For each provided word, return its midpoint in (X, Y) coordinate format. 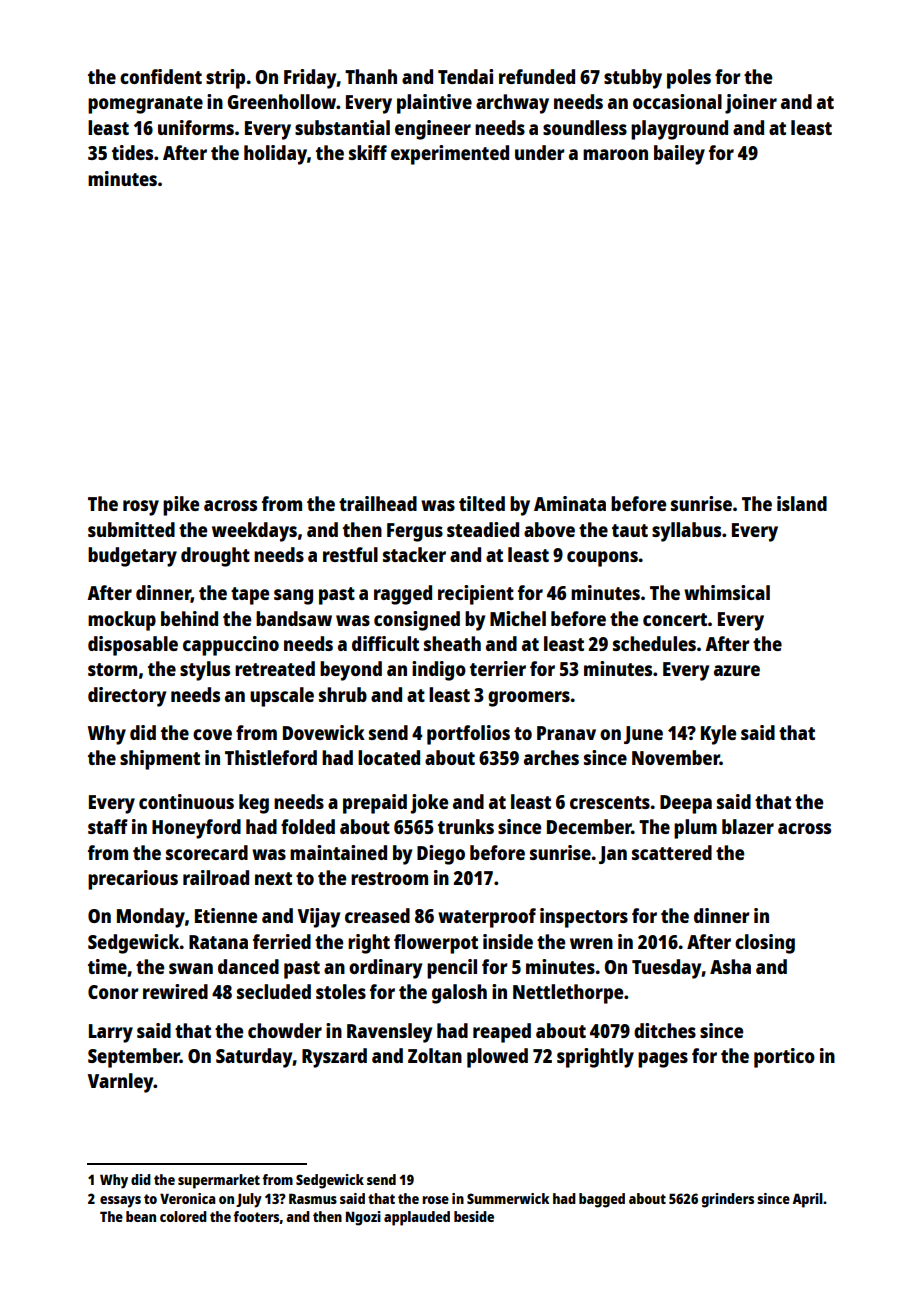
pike (181, 506)
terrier (498, 668)
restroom (389, 878)
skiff (368, 152)
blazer (748, 826)
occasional (677, 101)
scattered (672, 852)
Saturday (254, 1058)
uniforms (196, 127)
